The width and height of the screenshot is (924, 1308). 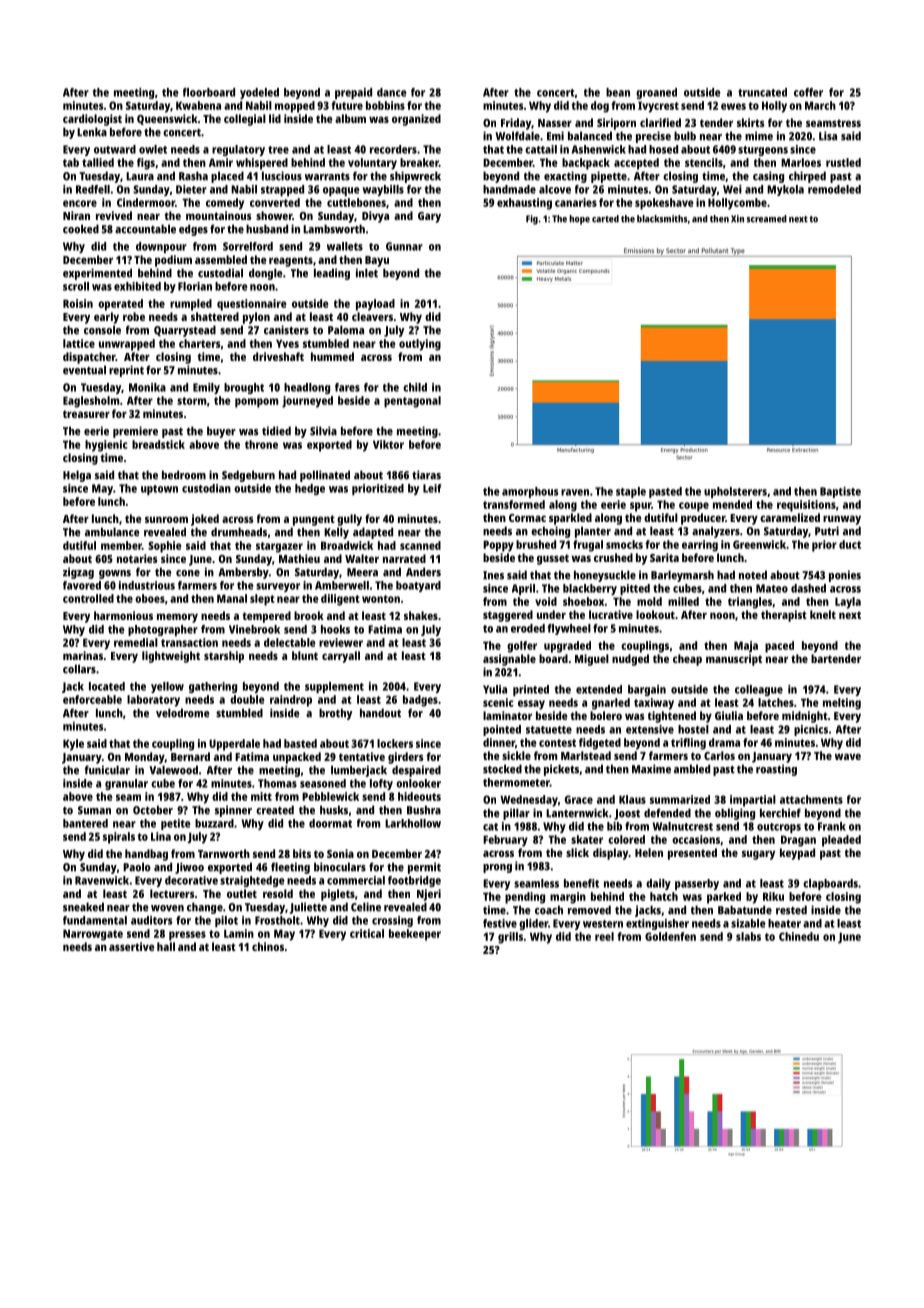 I want to click on Florian, so click(x=195, y=286).
